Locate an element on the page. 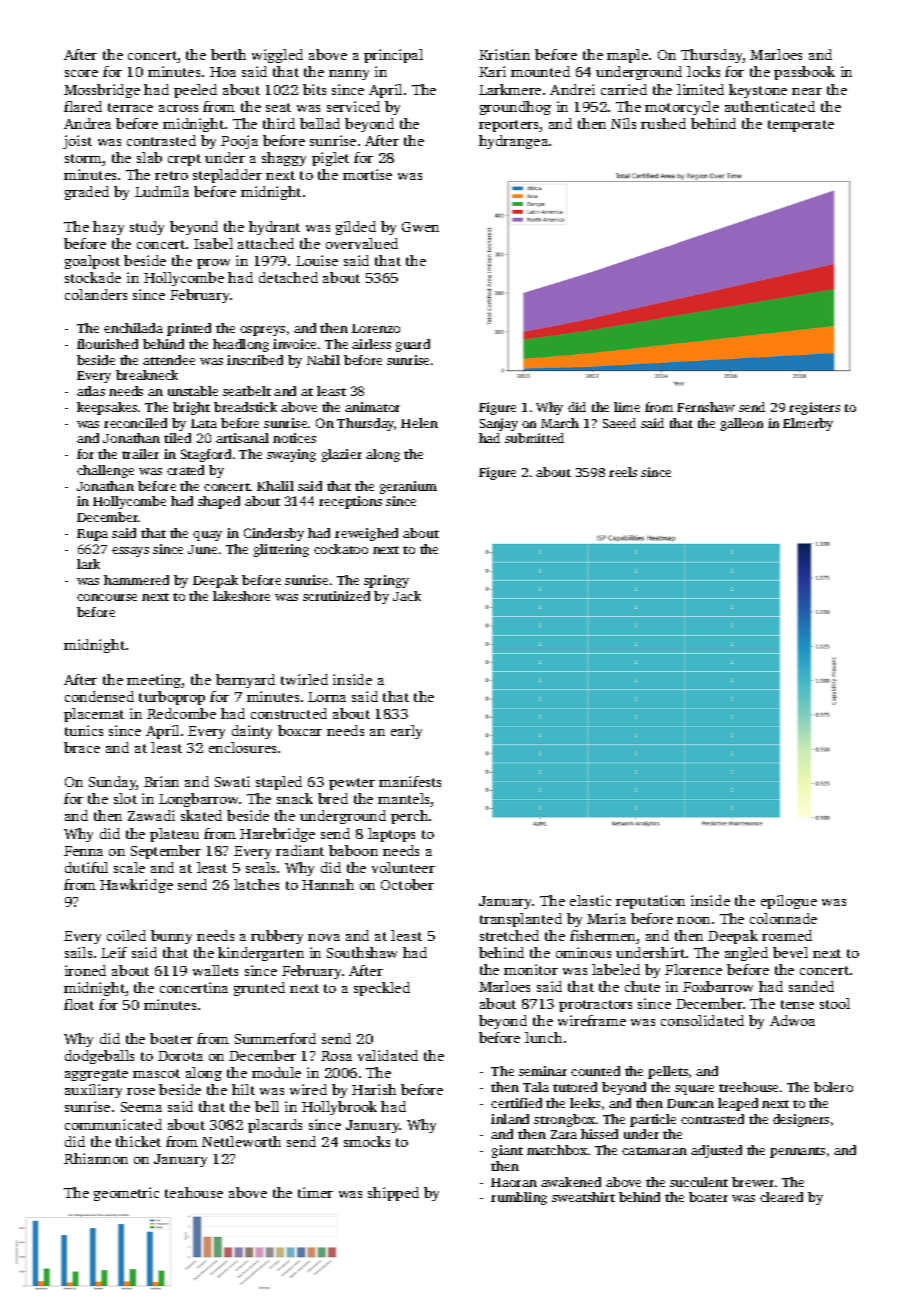  Hoa is located at coordinates (223, 72).
